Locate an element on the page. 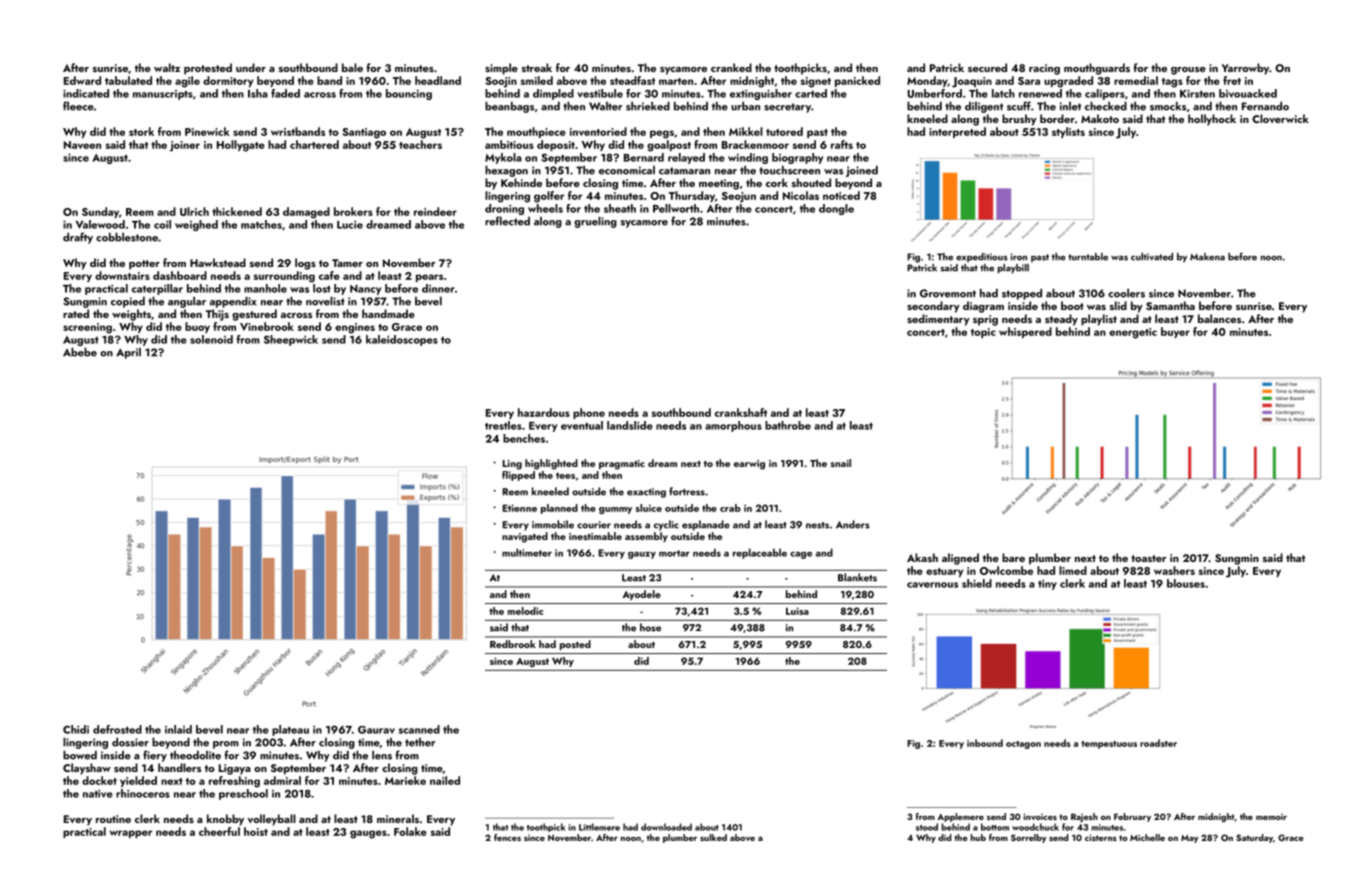 The height and width of the page is (887, 1372). Lucie is located at coordinates (350, 225).
